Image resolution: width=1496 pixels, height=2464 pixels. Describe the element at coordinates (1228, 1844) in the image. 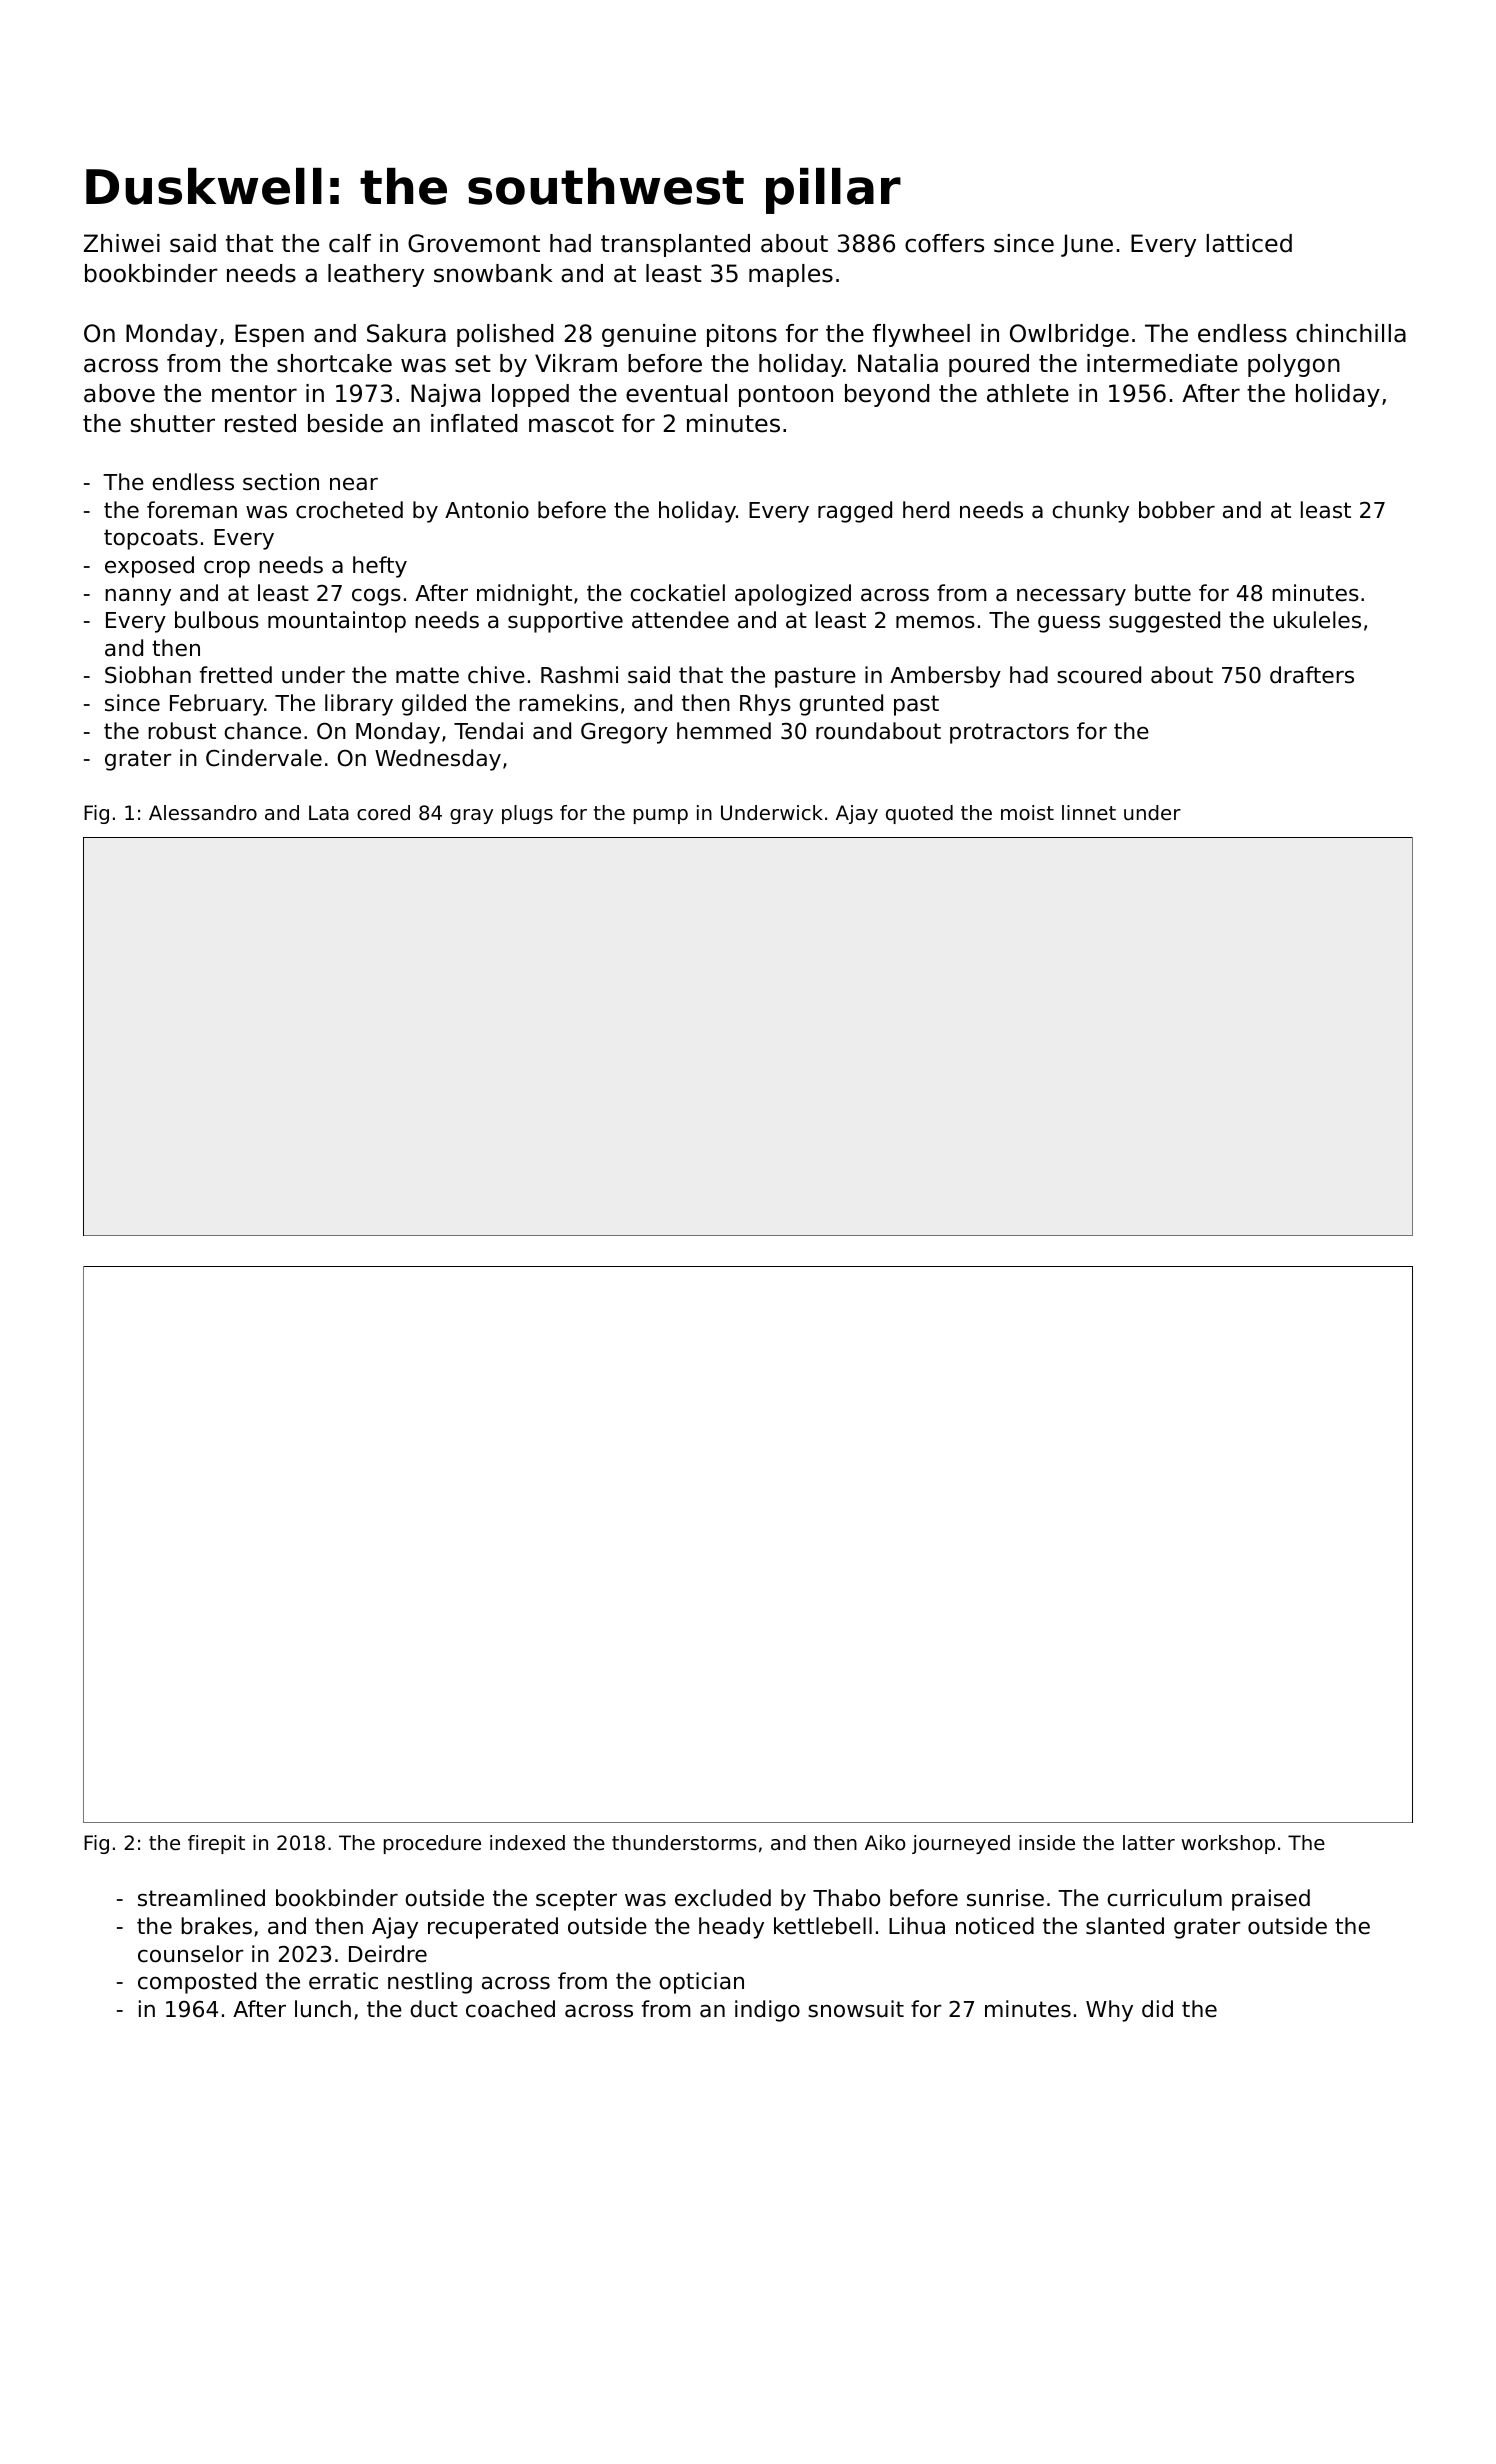

I see `workshop` at that location.
